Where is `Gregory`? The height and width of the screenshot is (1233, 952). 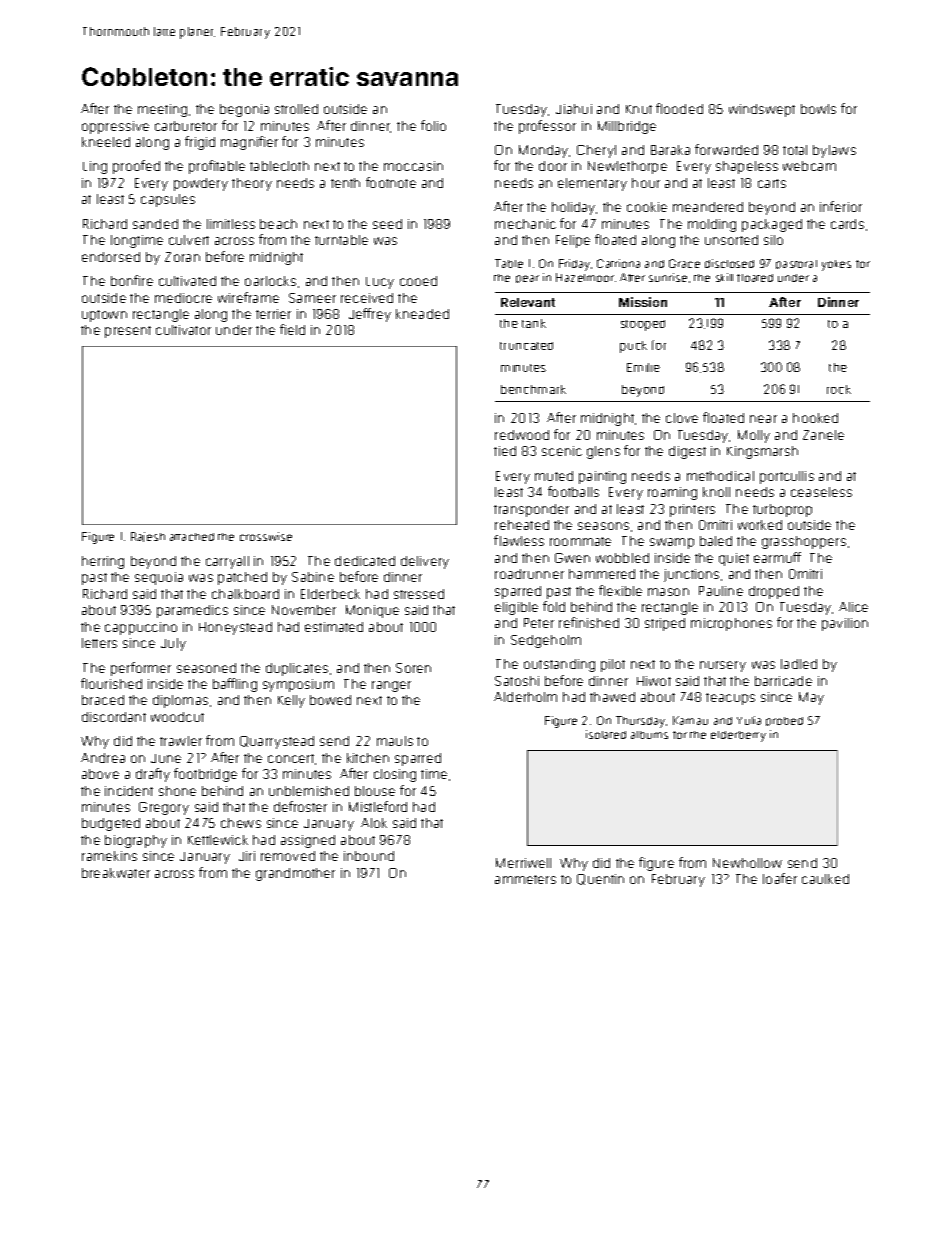
Gregory is located at coordinates (164, 808).
